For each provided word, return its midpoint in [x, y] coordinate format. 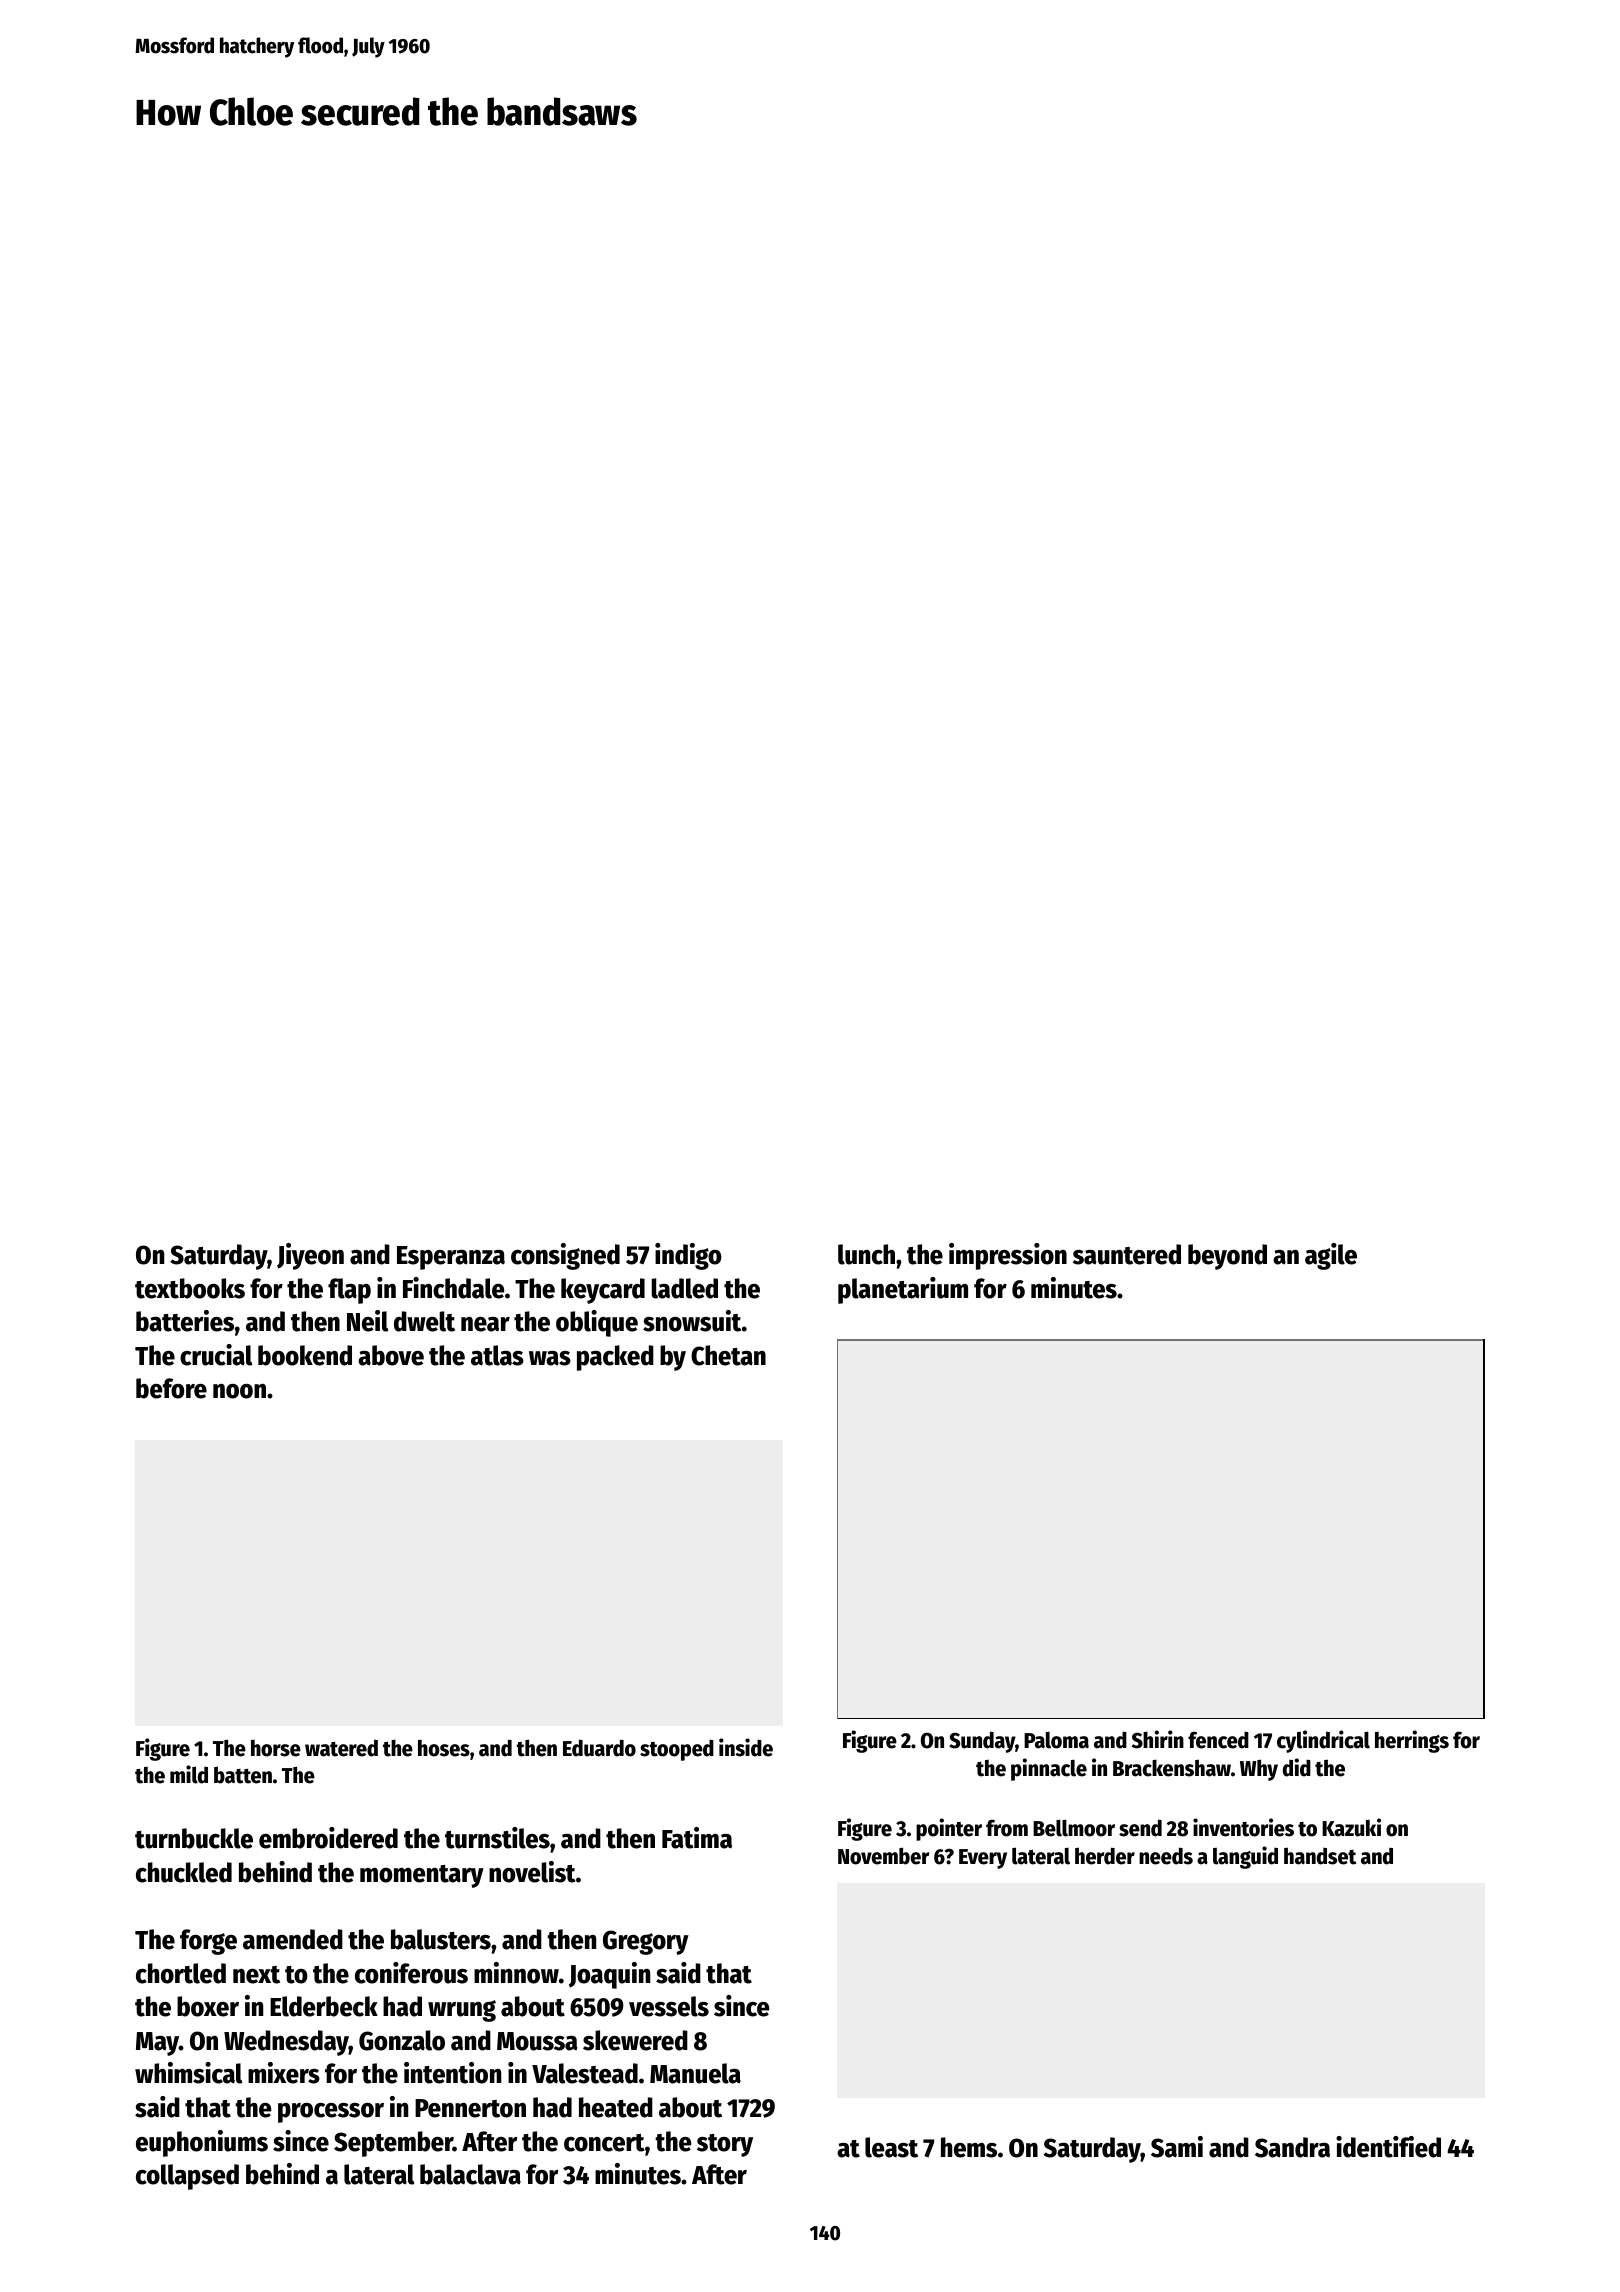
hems [969, 2147]
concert [604, 2143]
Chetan [728, 1355]
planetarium [903, 1290]
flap [349, 1291]
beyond [1227, 1257]
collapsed [187, 2177]
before [171, 1388]
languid [1245, 1857]
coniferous [411, 1973]
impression [1008, 1256]
